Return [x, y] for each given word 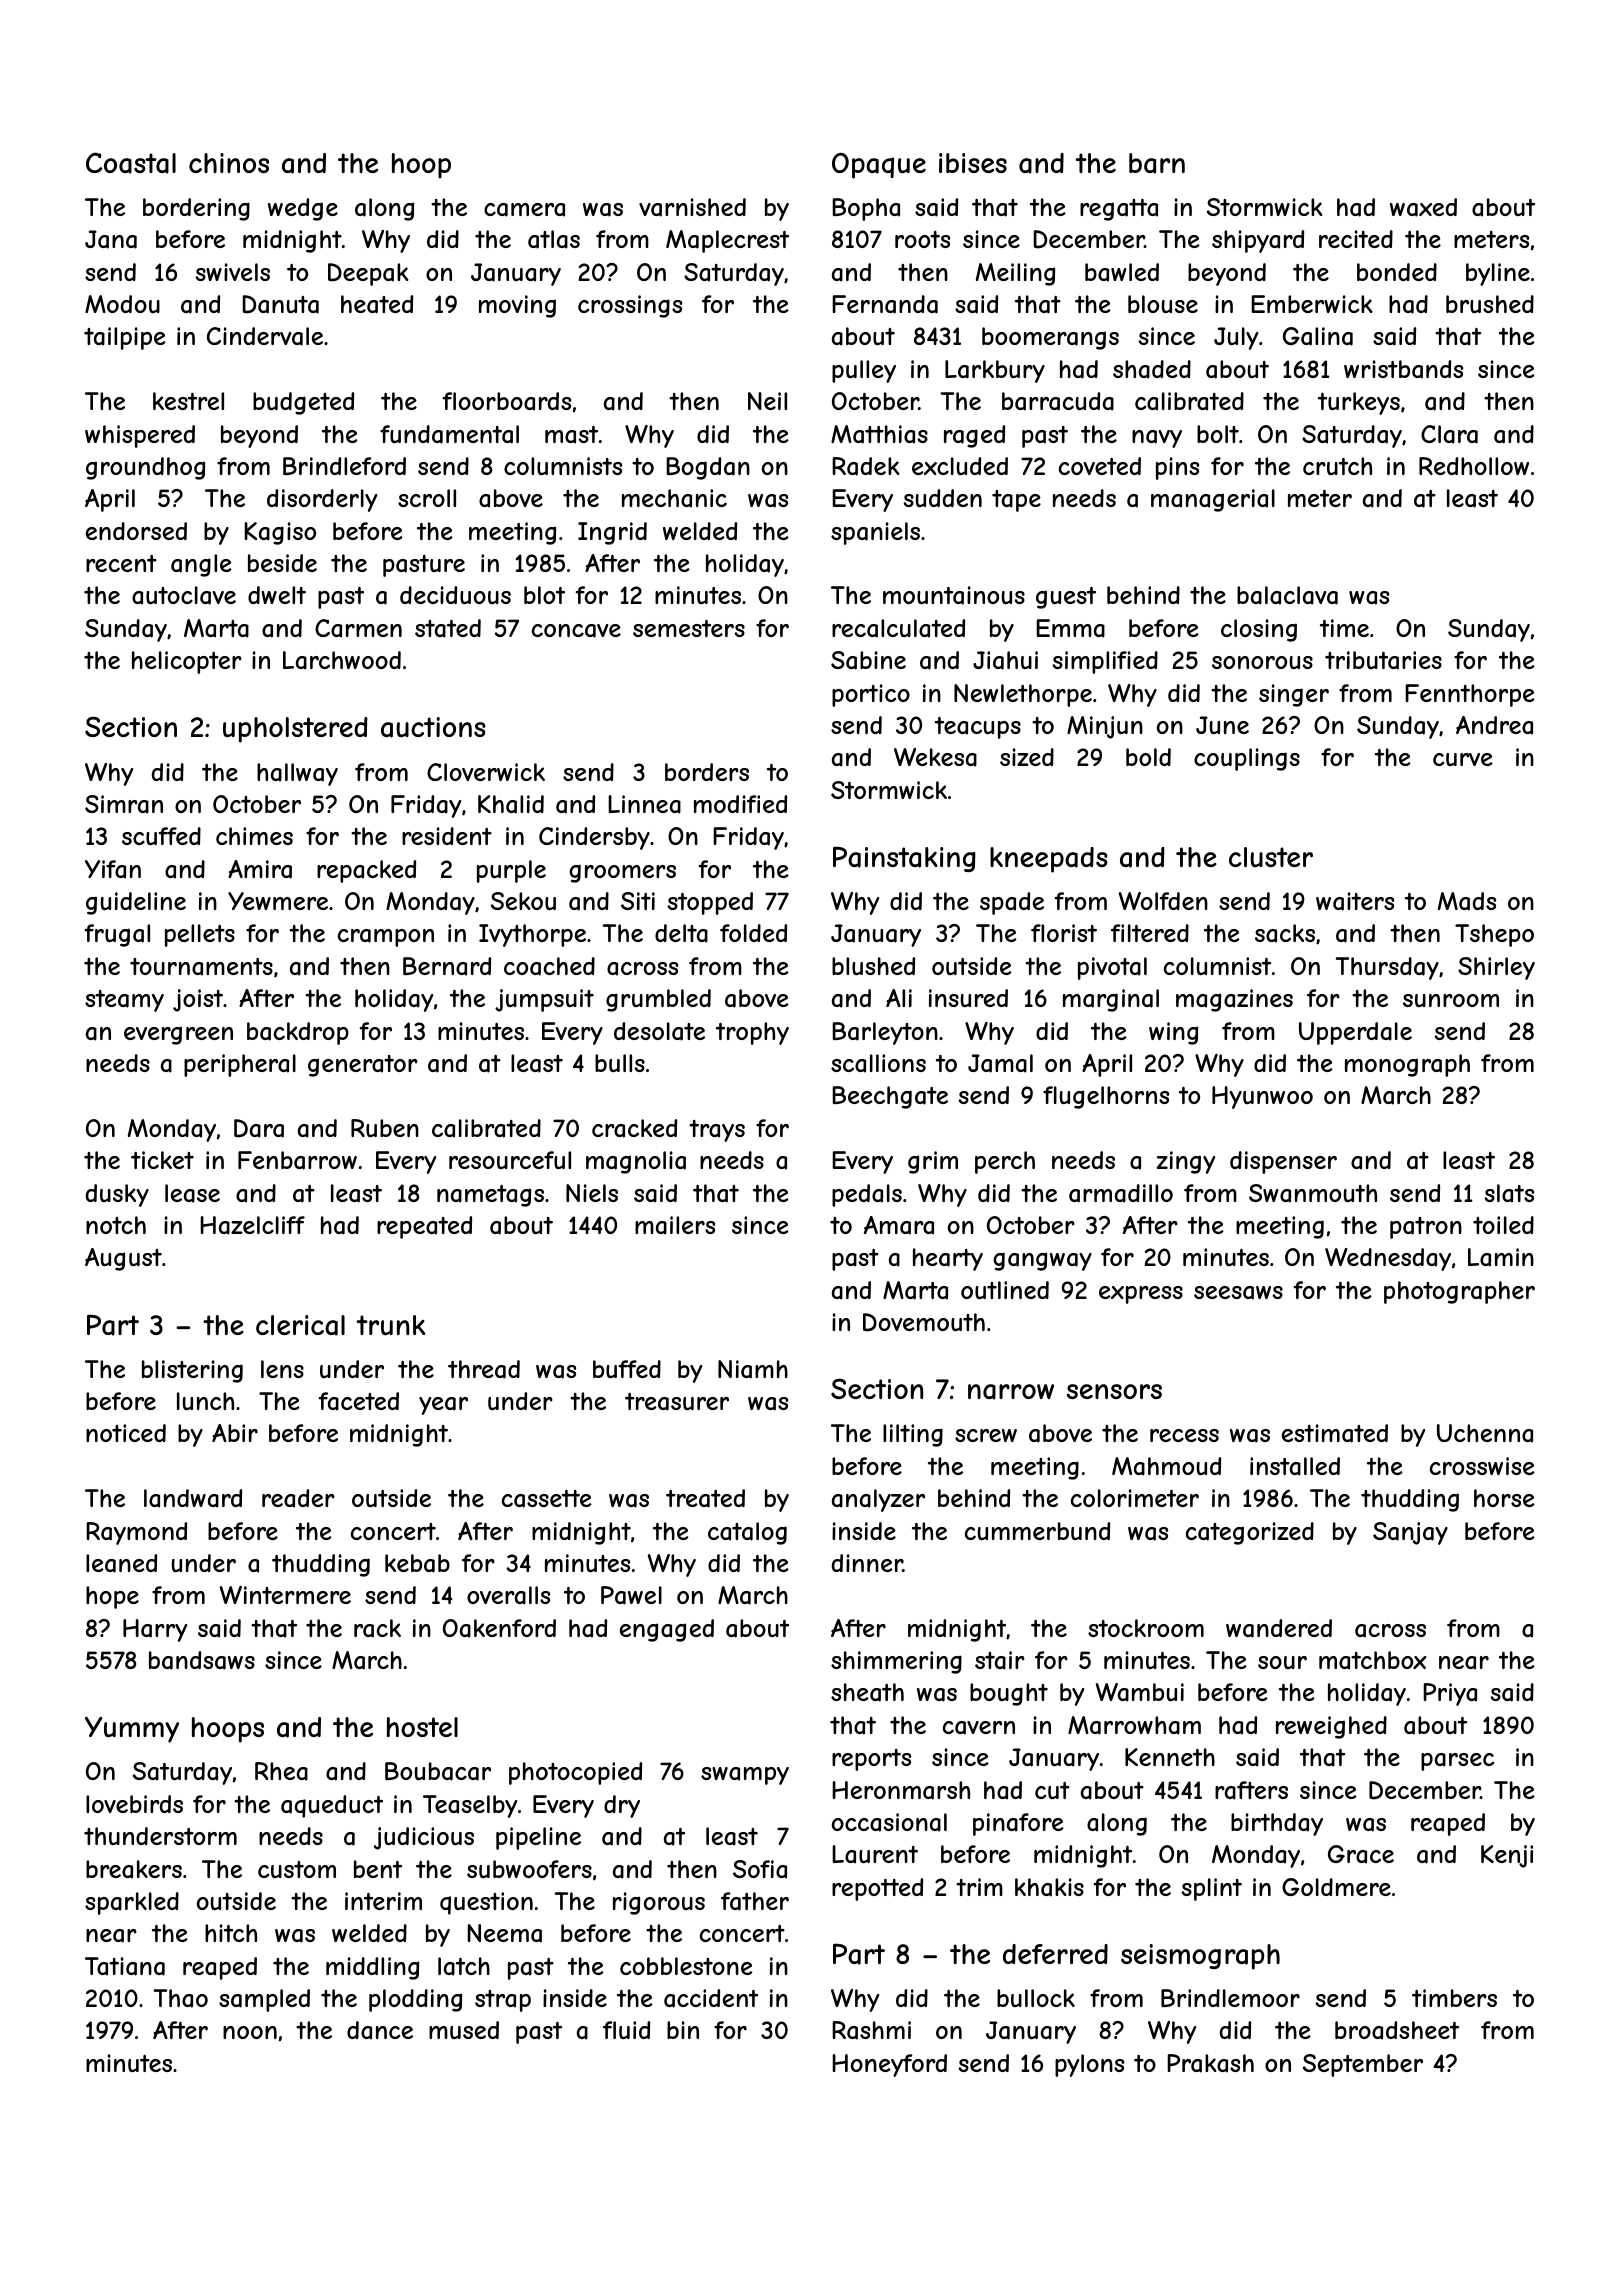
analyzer [878, 1500]
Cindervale [265, 336]
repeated [424, 1227]
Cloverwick [486, 772]
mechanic [674, 498]
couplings [1247, 759]
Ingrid [612, 533]
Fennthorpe [1470, 695]
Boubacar [438, 1771]
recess [1184, 1435]
